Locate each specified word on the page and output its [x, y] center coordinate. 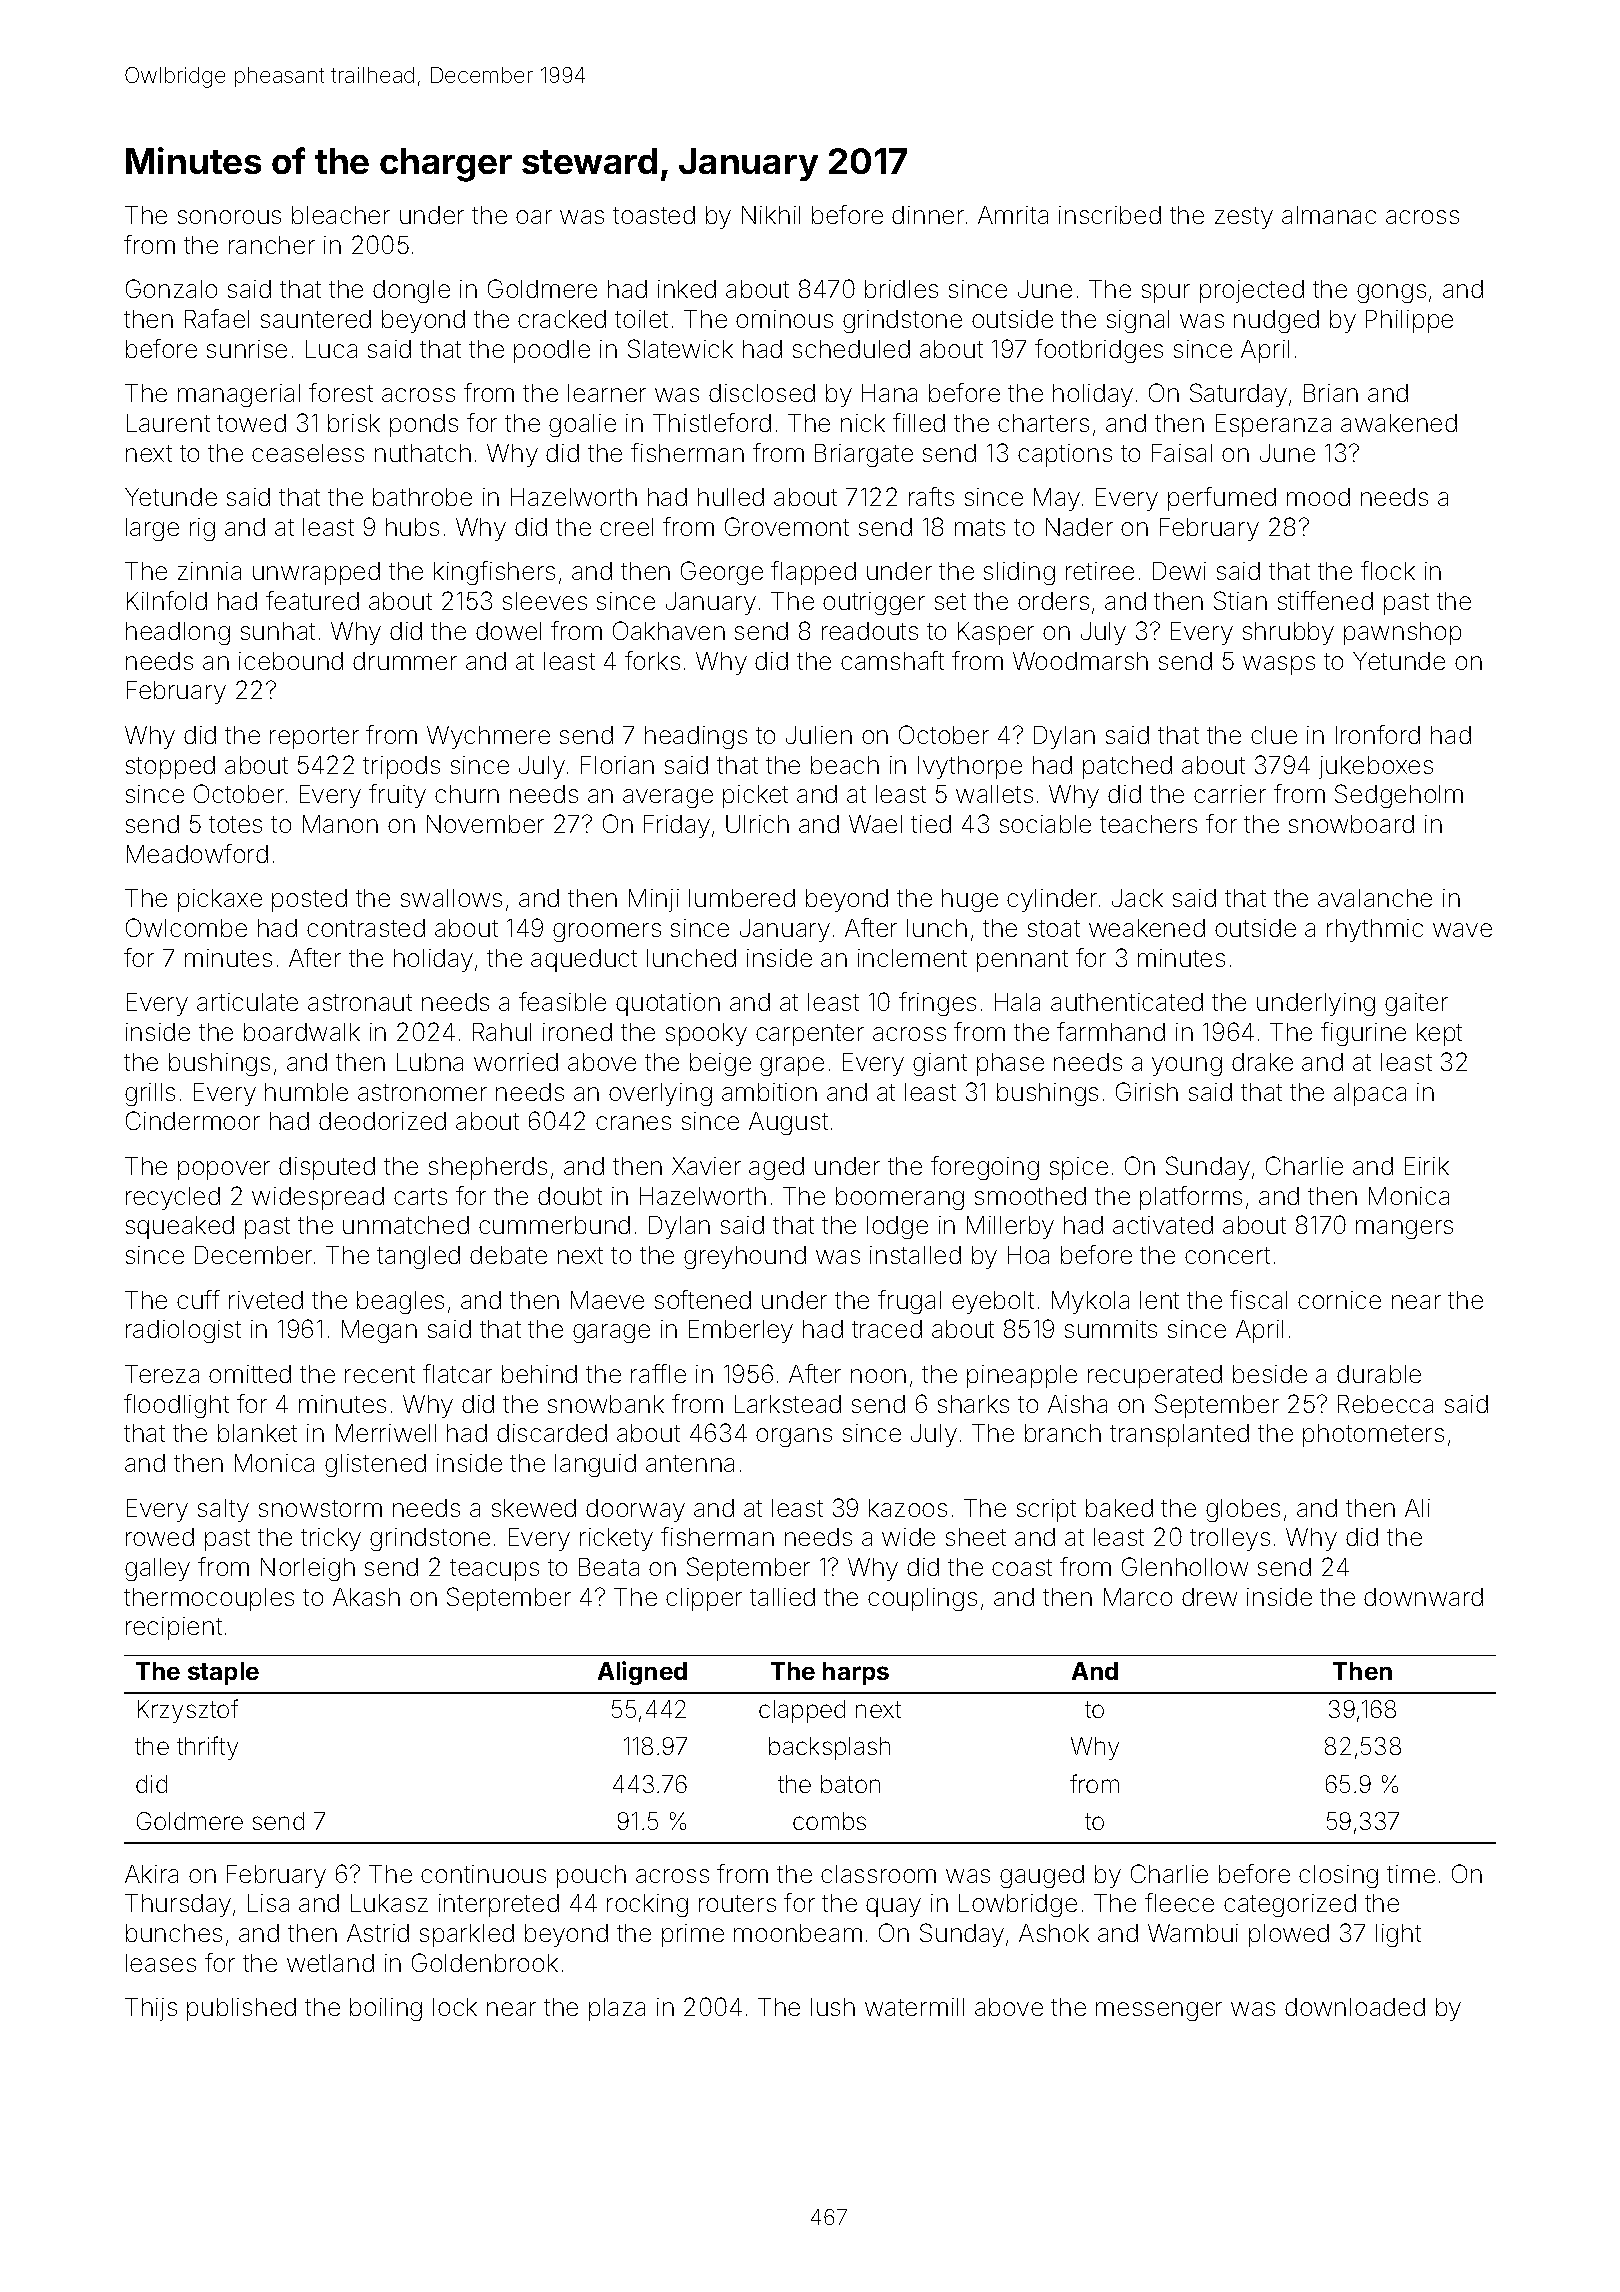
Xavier [706, 1166]
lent [1159, 1300]
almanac [1329, 215]
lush [833, 2007]
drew [1209, 1597]
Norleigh [308, 1569]
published [241, 2009]
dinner [928, 215]
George [722, 573]
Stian [1240, 600]
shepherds [488, 1168]
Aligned [642, 1673]
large [152, 529]
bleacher [341, 215]
